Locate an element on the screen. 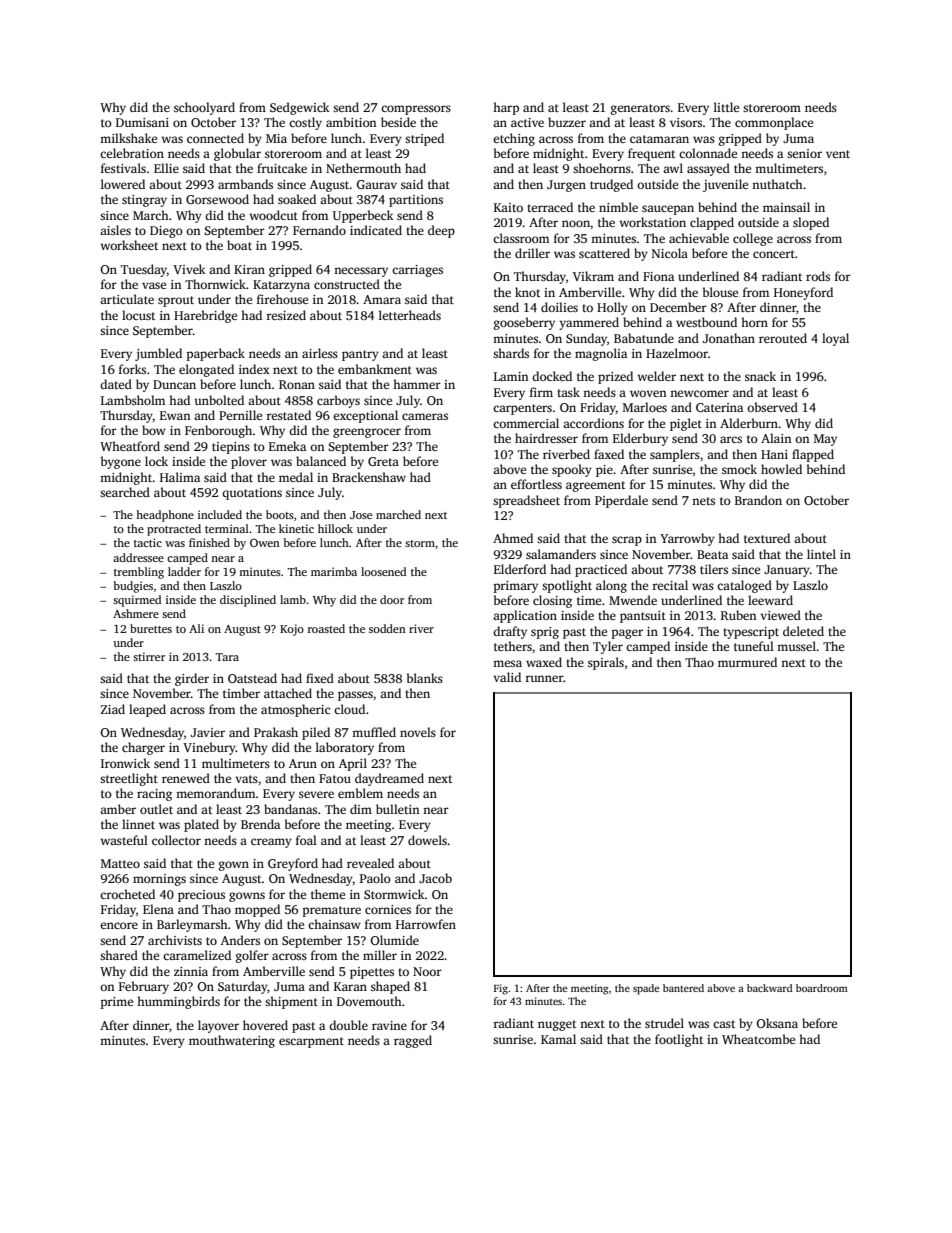  carriages is located at coordinates (417, 271).
